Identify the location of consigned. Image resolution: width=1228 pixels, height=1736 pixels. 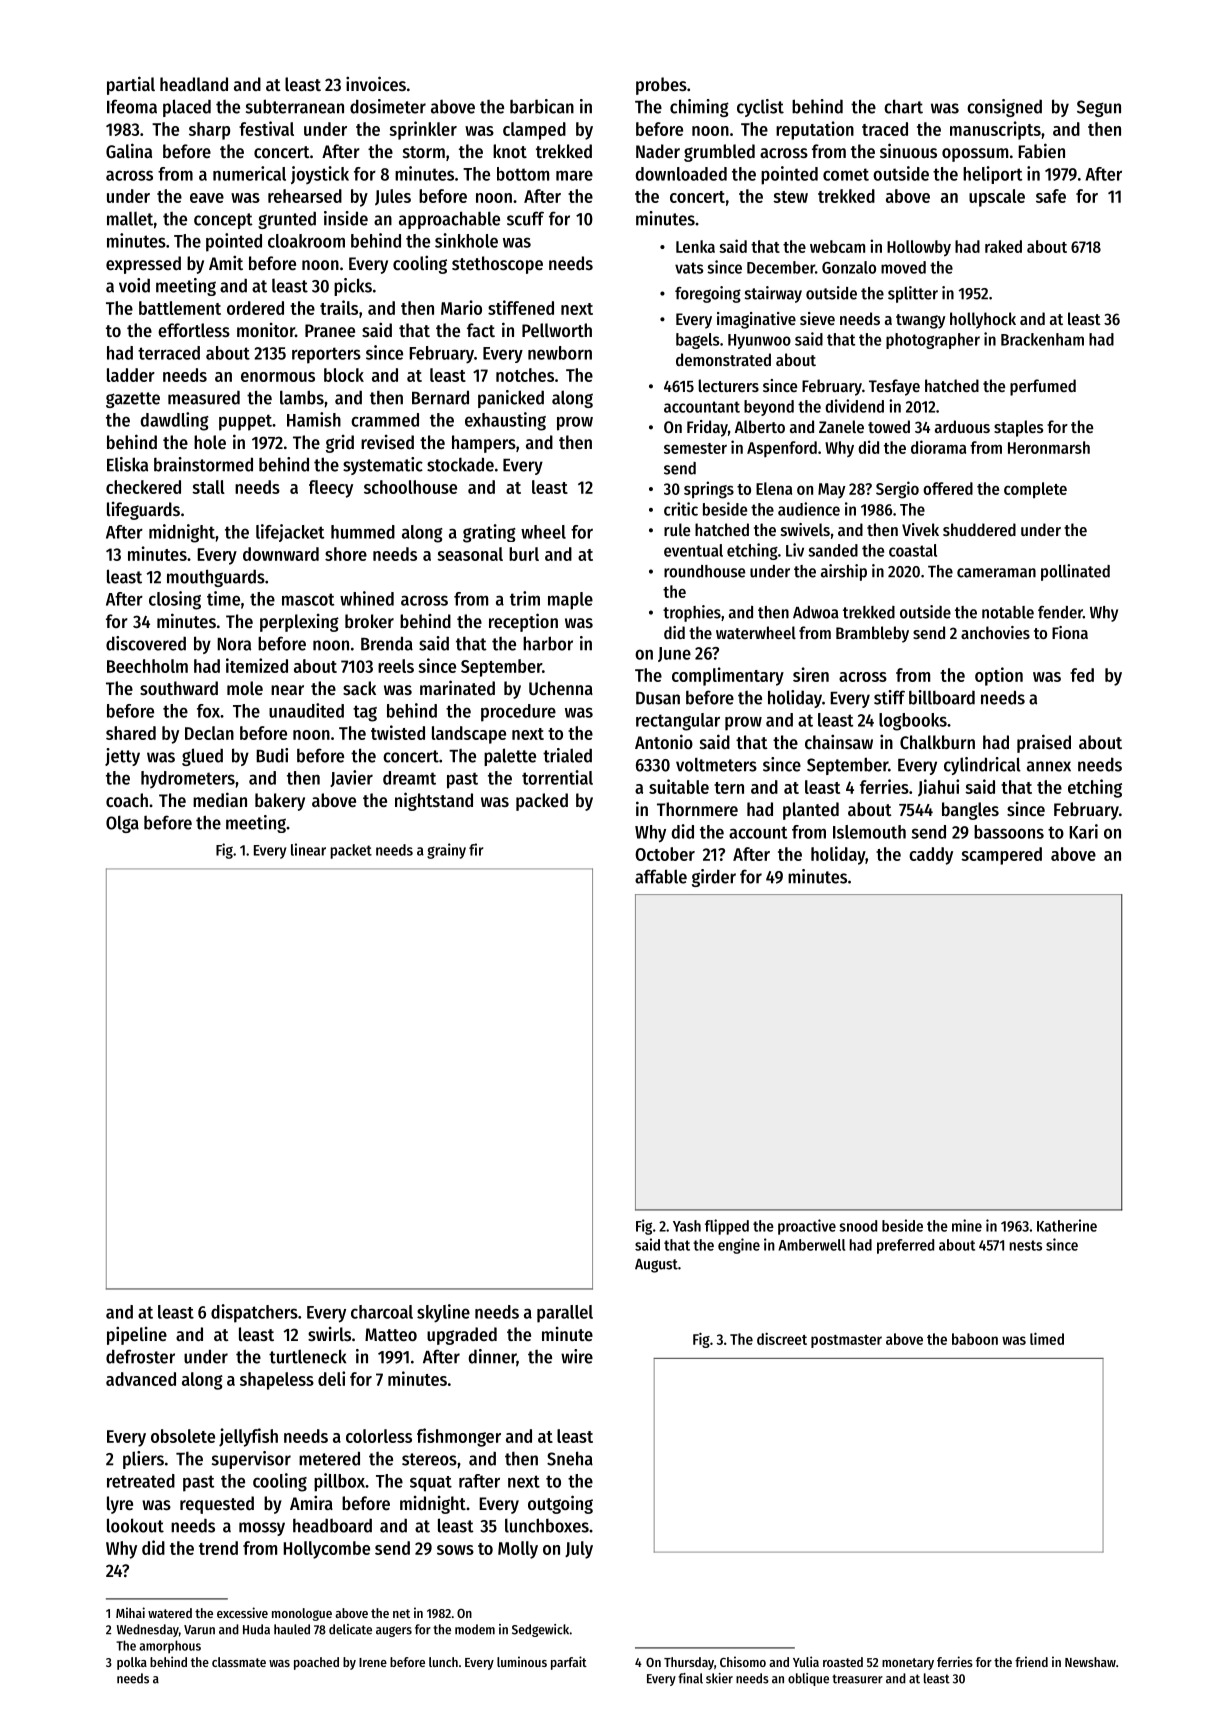
(1004, 108).
